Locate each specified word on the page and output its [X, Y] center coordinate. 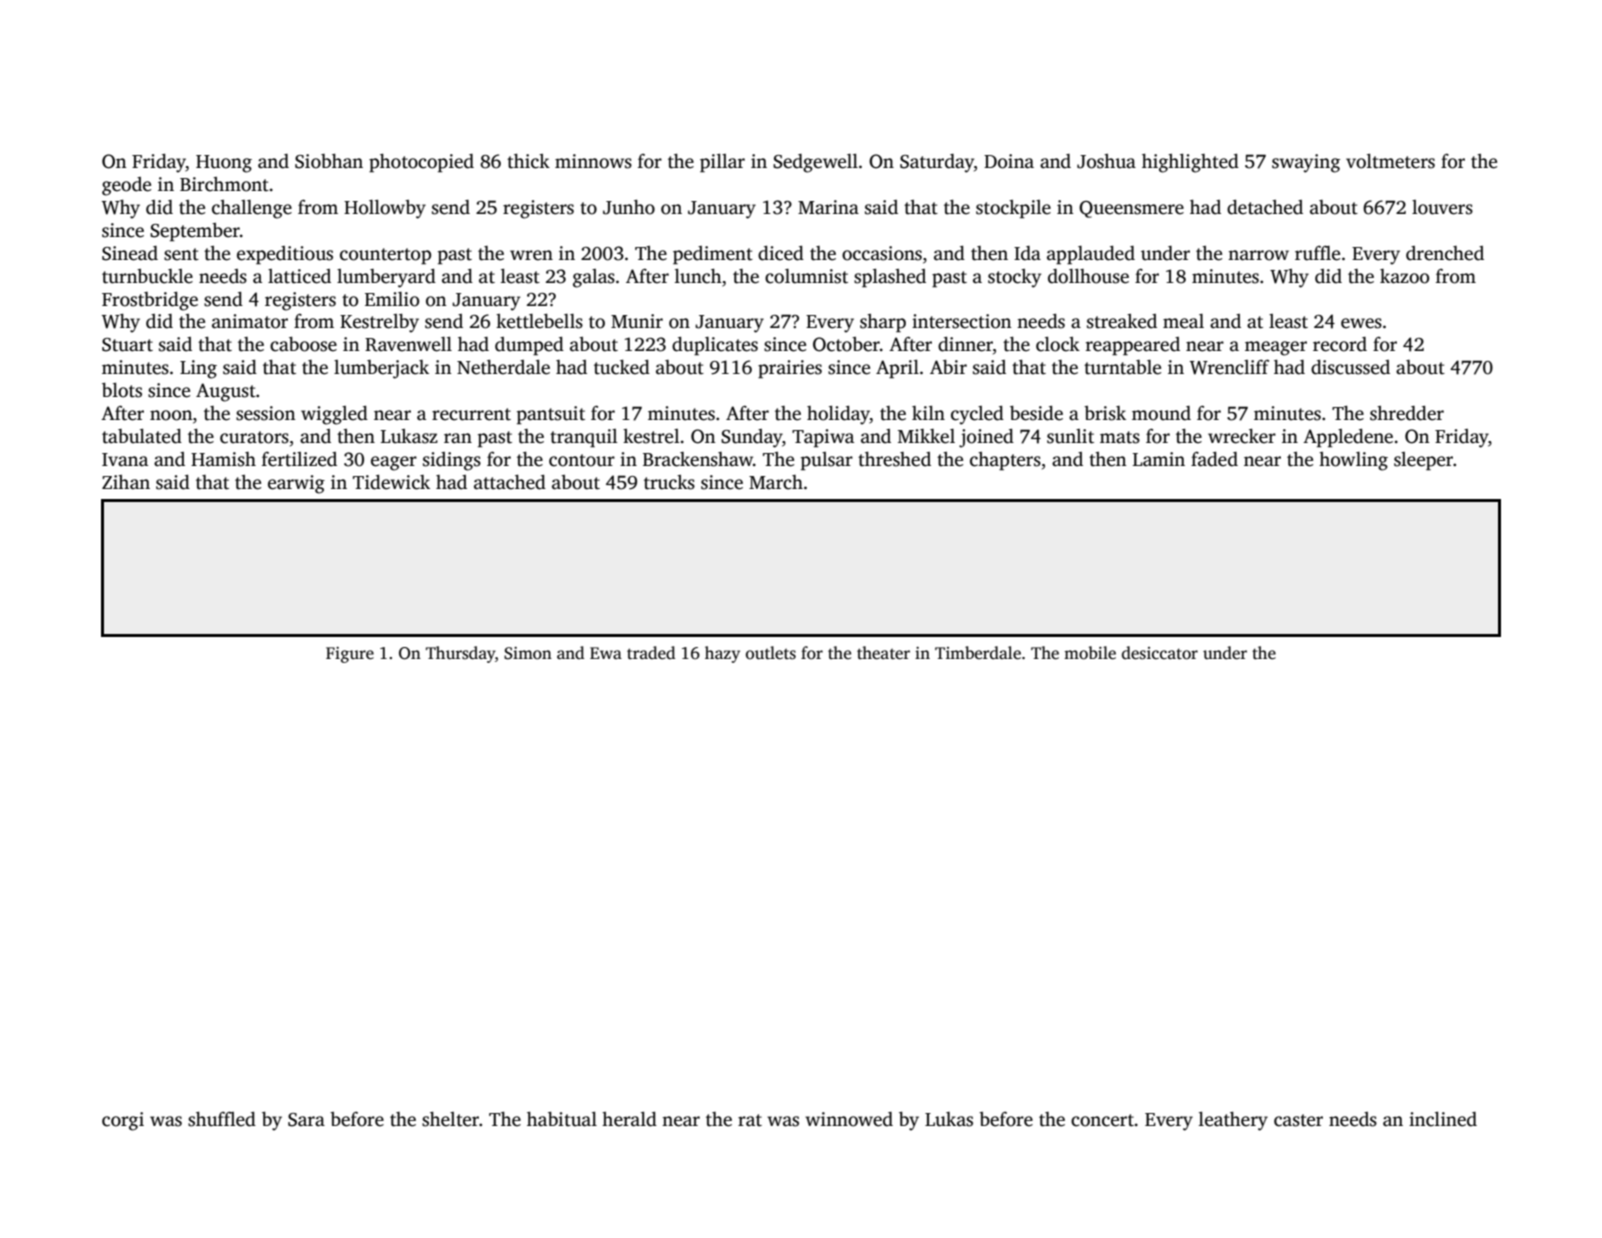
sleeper [1423, 461]
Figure [350, 655]
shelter [450, 1119]
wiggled [334, 415]
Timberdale [978, 653]
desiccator [1160, 653]
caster [1298, 1120]
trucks [669, 482]
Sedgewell [815, 163]
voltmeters [1390, 161]
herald [629, 1119]
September [195, 232]
